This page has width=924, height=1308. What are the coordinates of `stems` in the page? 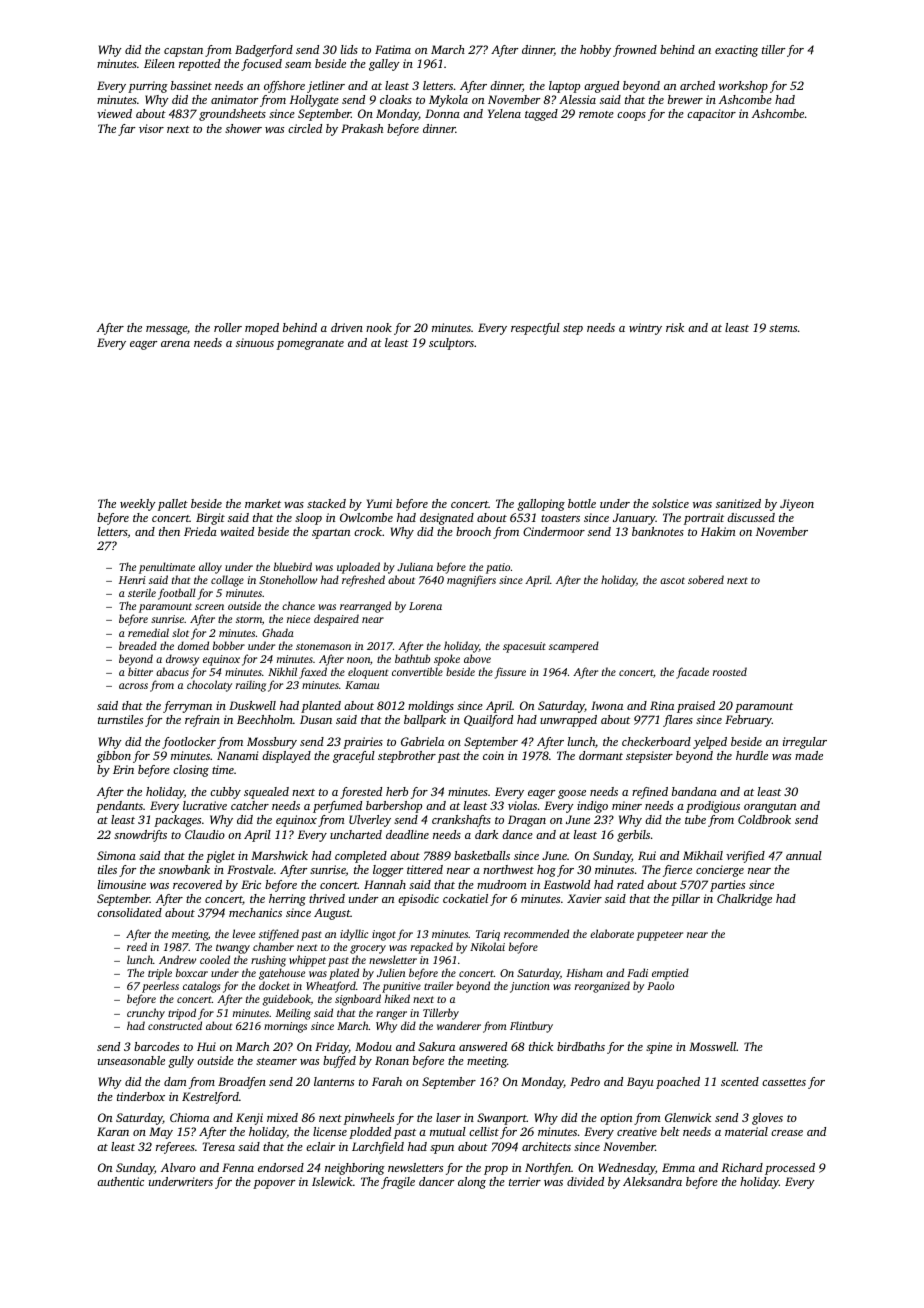 It's located at (783, 328).
